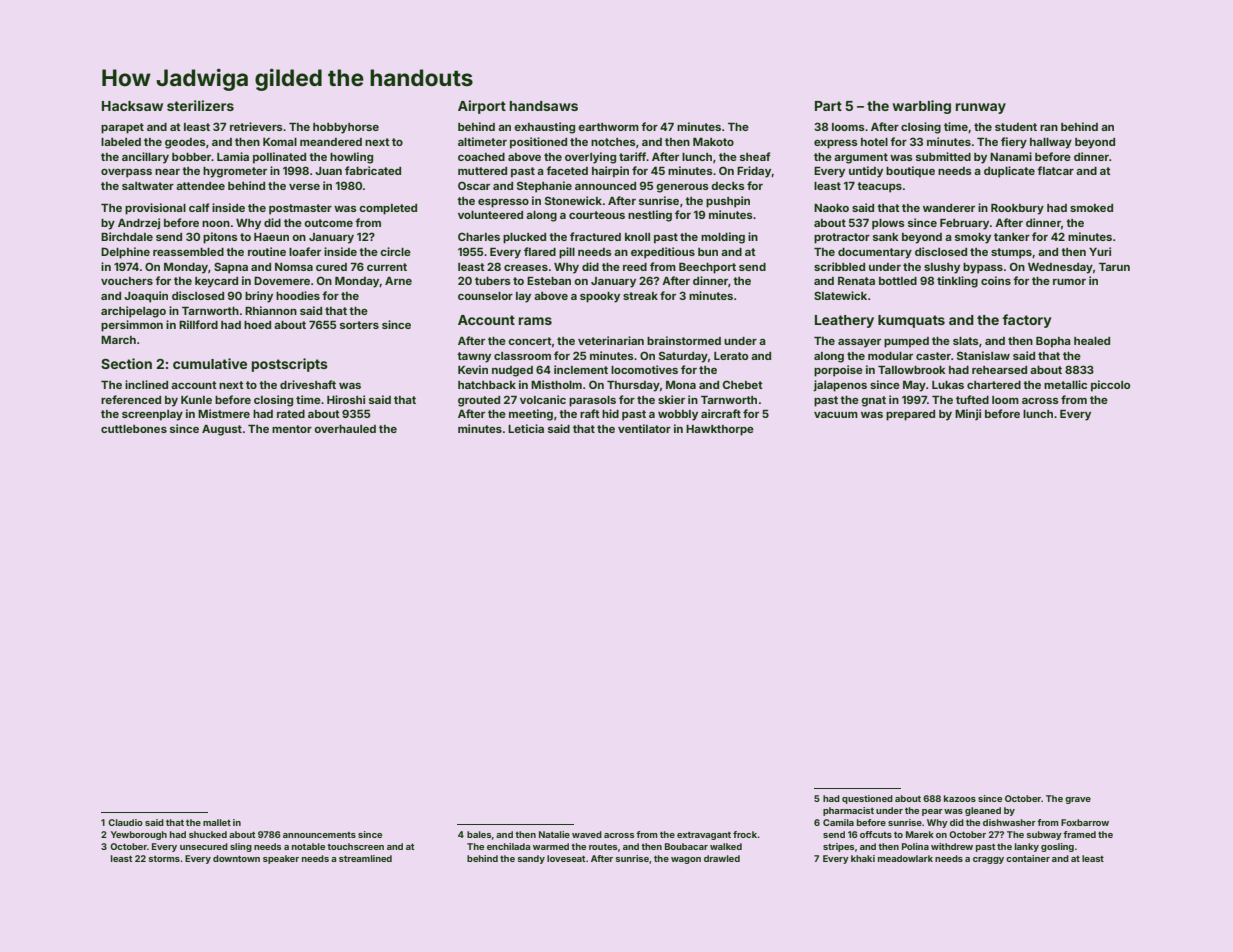 The width and height of the document is (1233, 952). What do you see at coordinates (508, 846) in the document?
I see `enchilada` at bounding box center [508, 846].
